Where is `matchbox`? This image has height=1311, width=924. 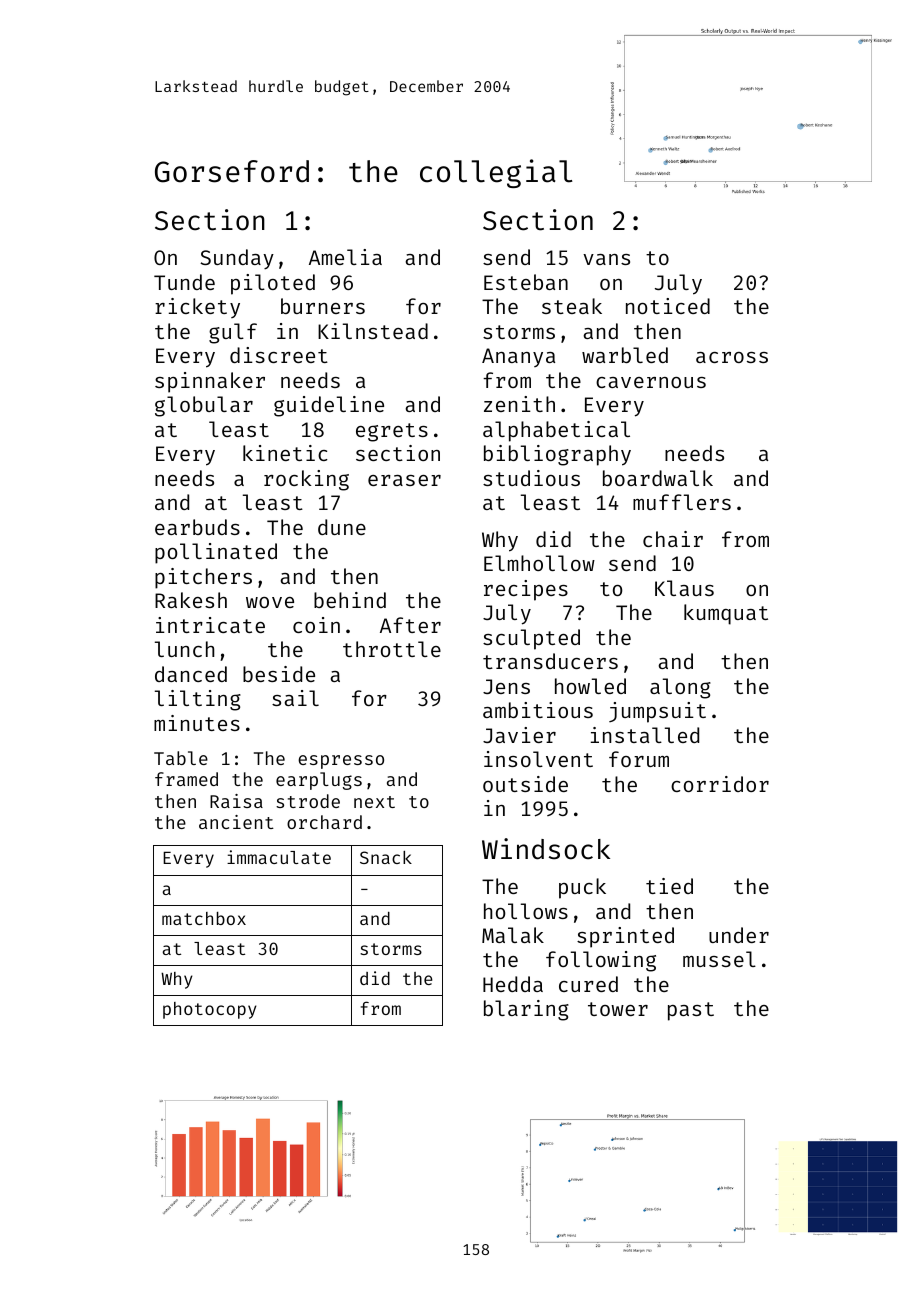 matchbox is located at coordinates (204, 918).
